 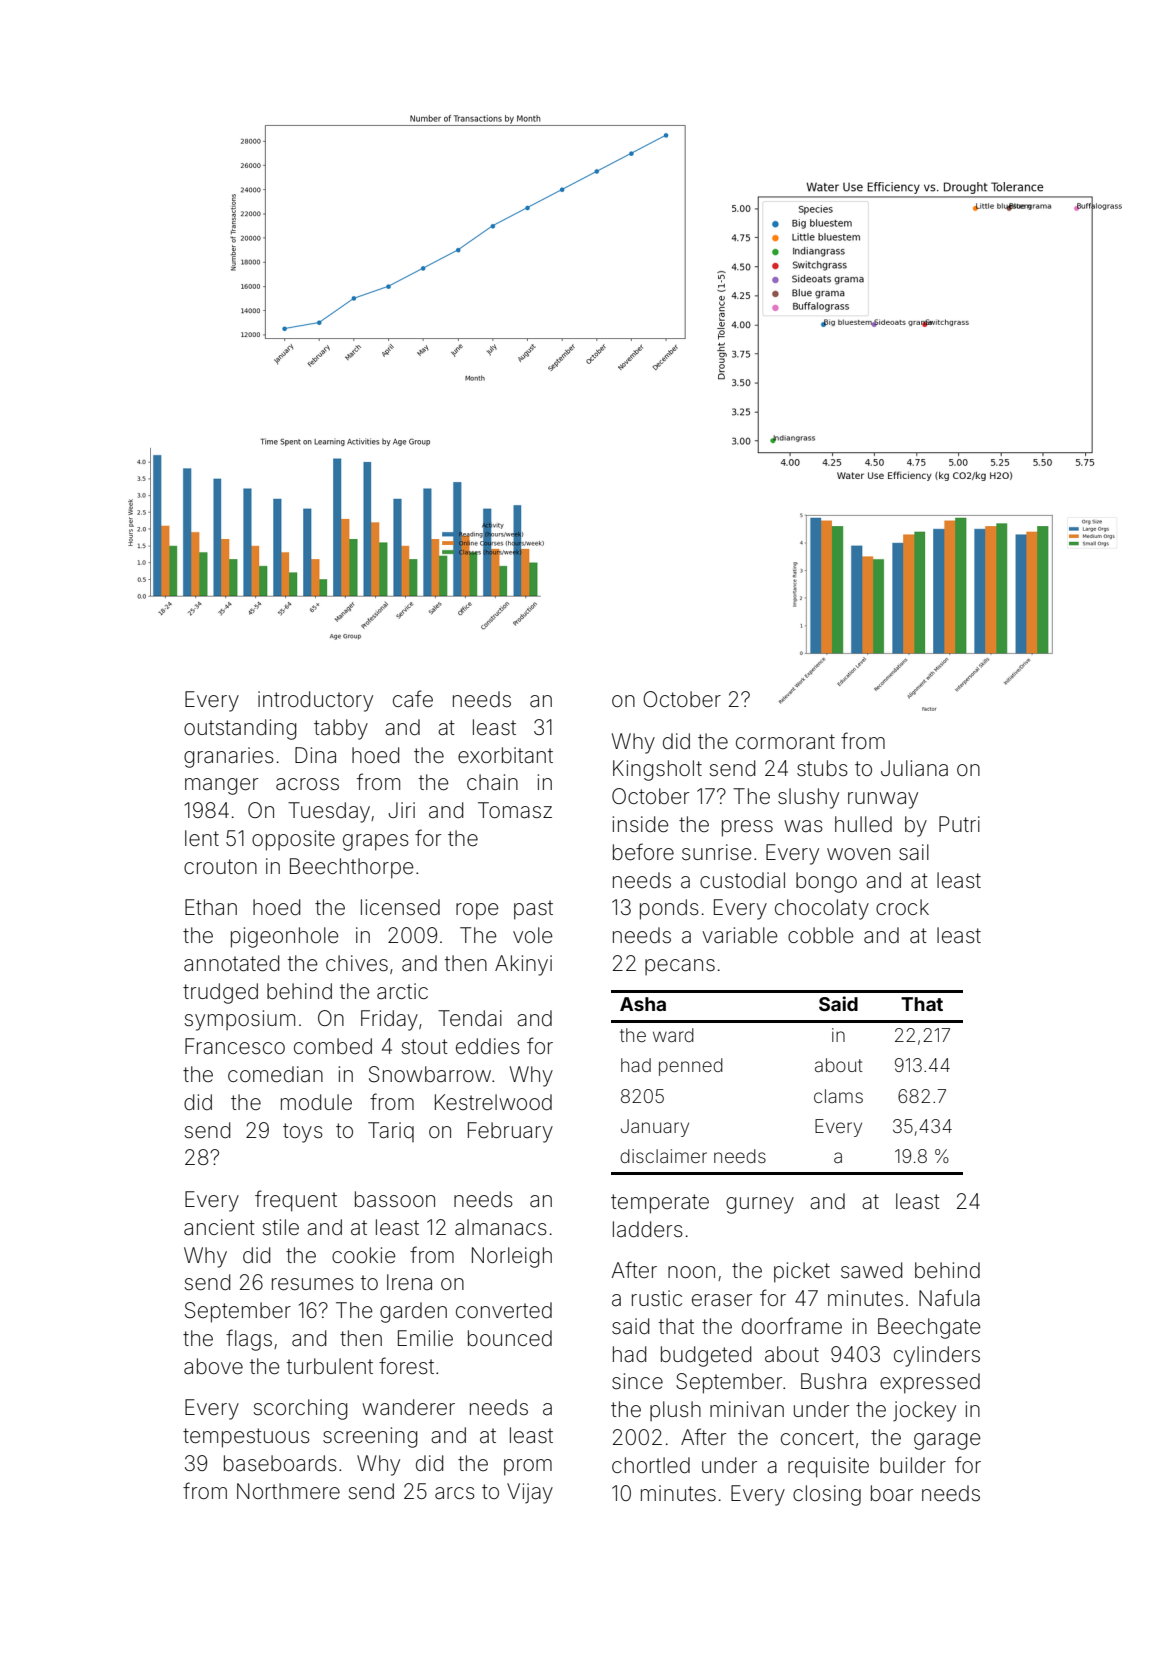 I want to click on introductory, so click(x=315, y=701).
